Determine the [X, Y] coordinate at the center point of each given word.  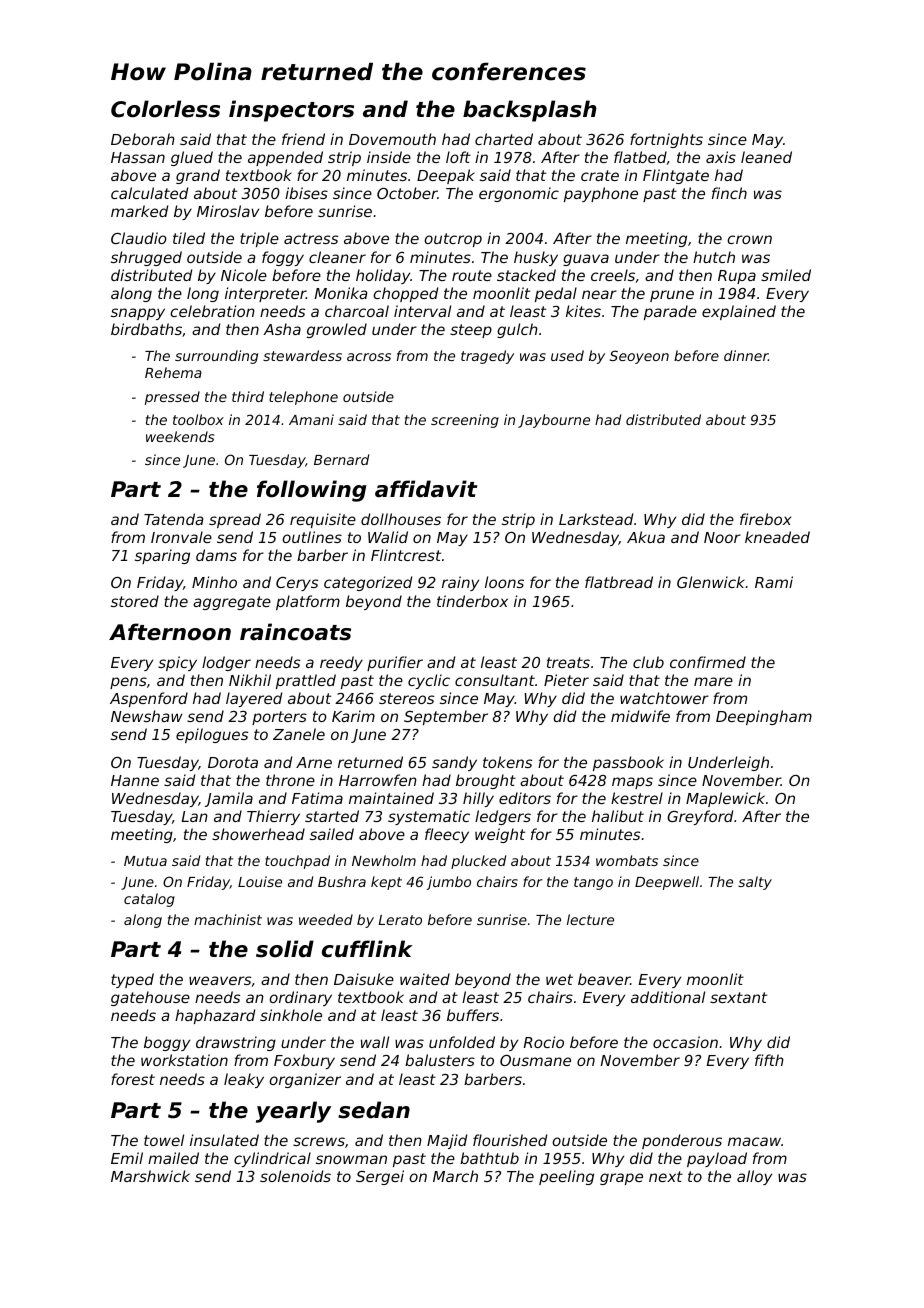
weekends [180, 436]
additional [668, 997]
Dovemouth [392, 139]
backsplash [530, 111]
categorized [368, 583]
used [567, 355]
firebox [765, 519]
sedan [374, 1110]
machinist [228, 919]
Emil [127, 1158]
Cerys [297, 584]
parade [670, 312]
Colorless [165, 109]
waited [425, 979]
